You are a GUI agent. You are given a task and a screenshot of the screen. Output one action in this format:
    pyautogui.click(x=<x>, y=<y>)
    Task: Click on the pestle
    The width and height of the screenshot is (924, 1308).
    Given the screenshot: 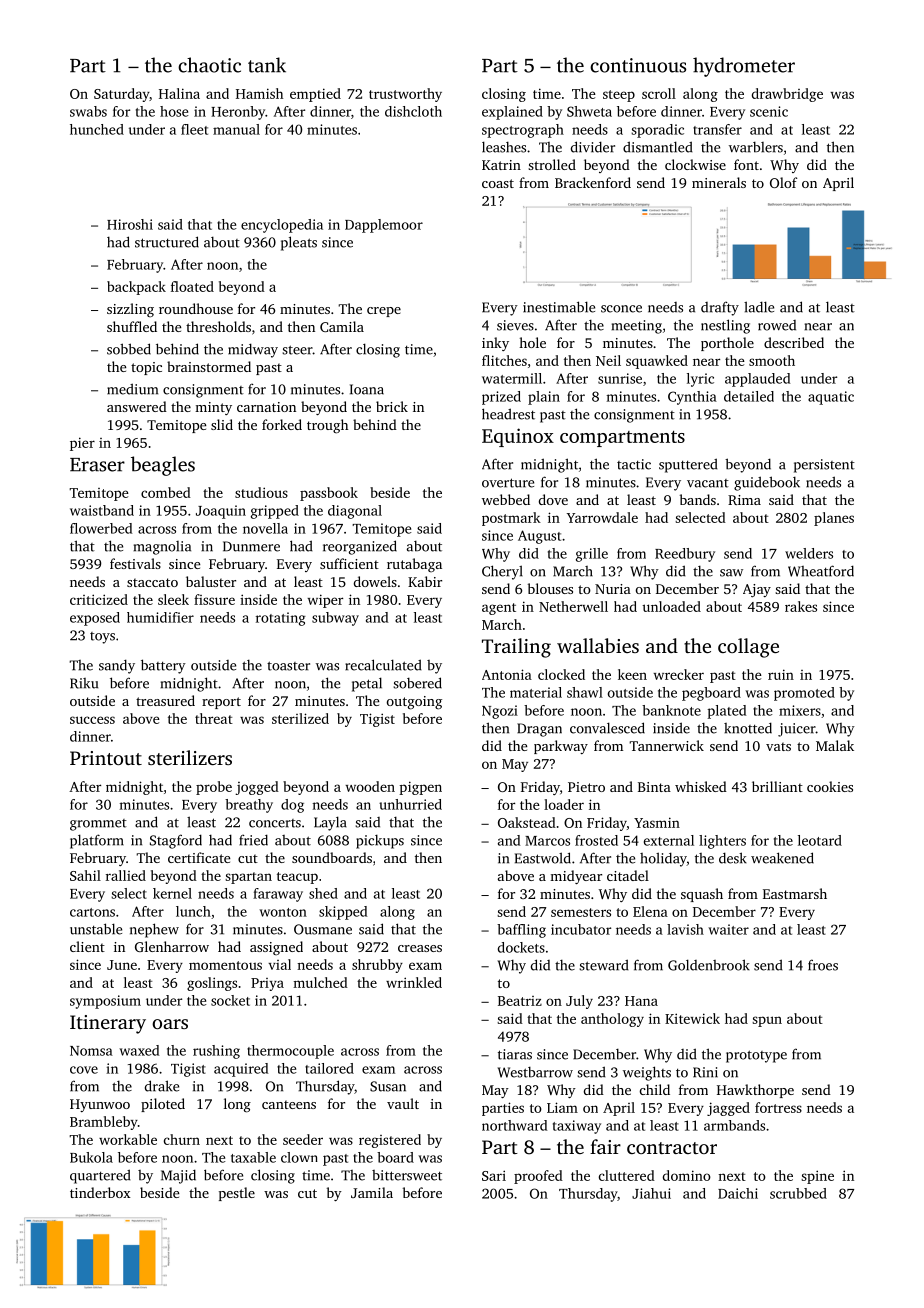 What is the action you would take?
    pyautogui.click(x=237, y=1194)
